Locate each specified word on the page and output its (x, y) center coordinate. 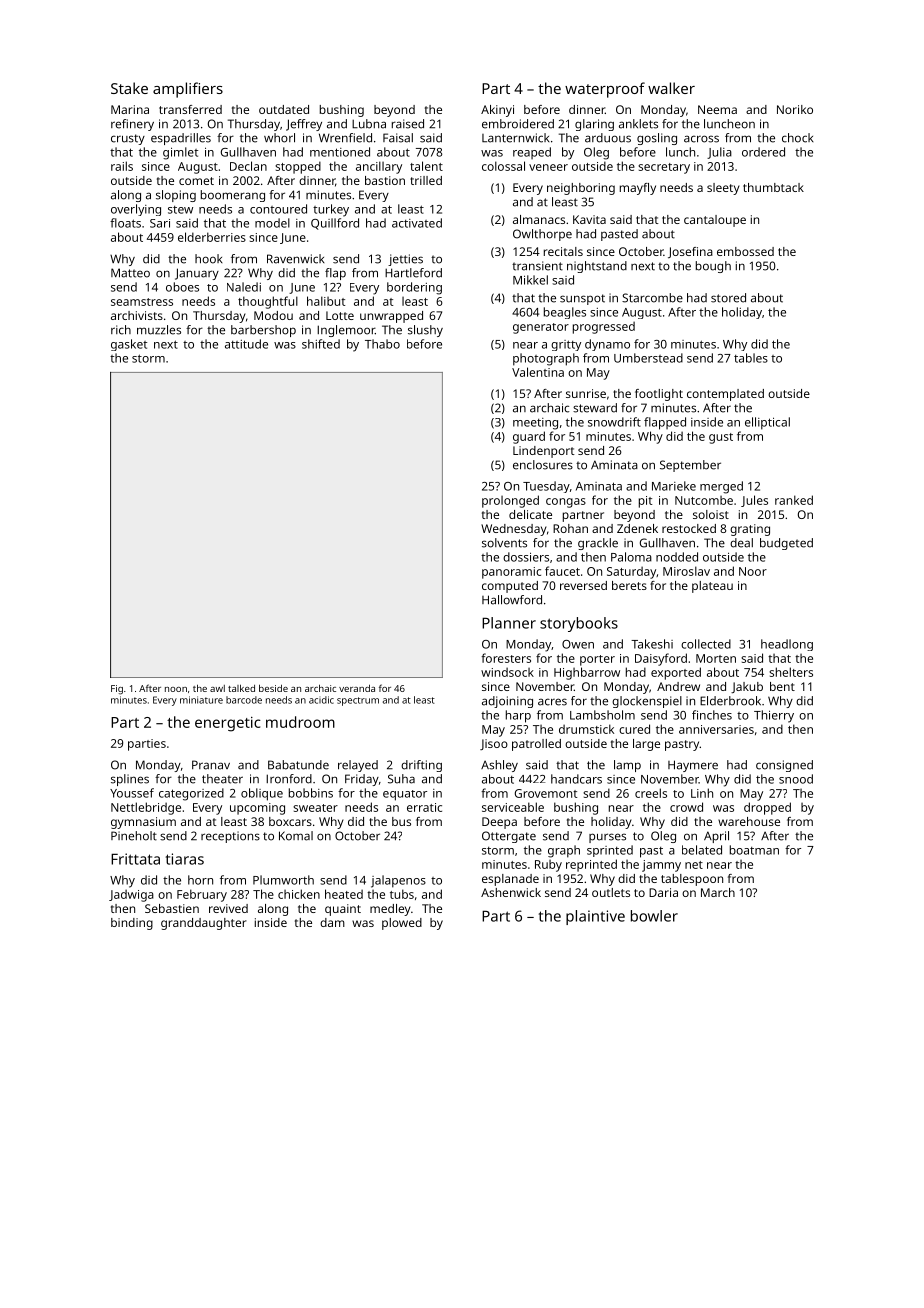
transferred (190, 109)
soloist (711, 514)
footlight (659, 395)
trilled (426, 180)
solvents (504, 543)
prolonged (510, 501)
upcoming (257, 809)
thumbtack (773, 187)
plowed (402, 924)
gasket (129, 345)
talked (241, 688)
